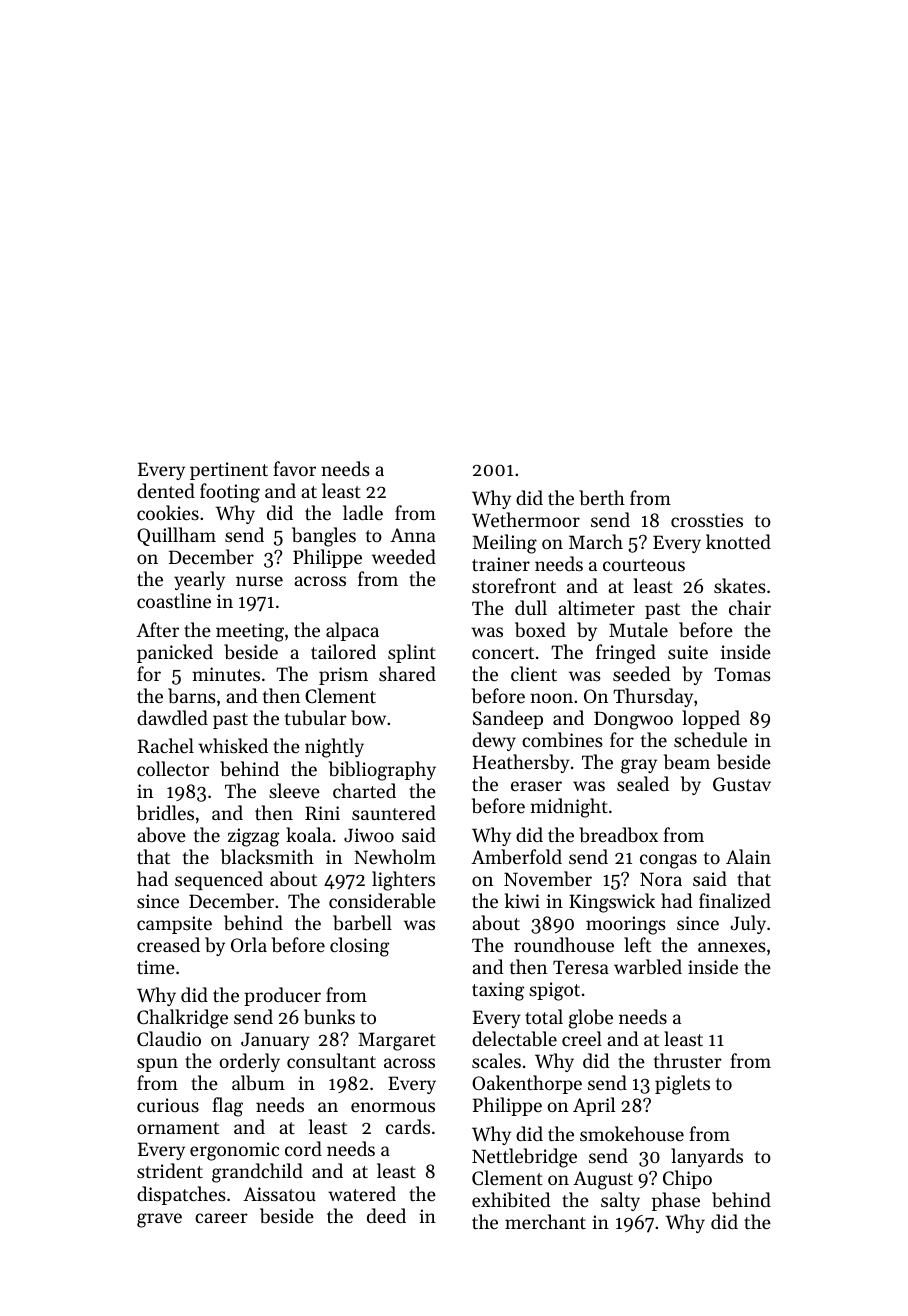 The width and height of the page is (908, 1316). I want to click on client, so click(534, 673).
